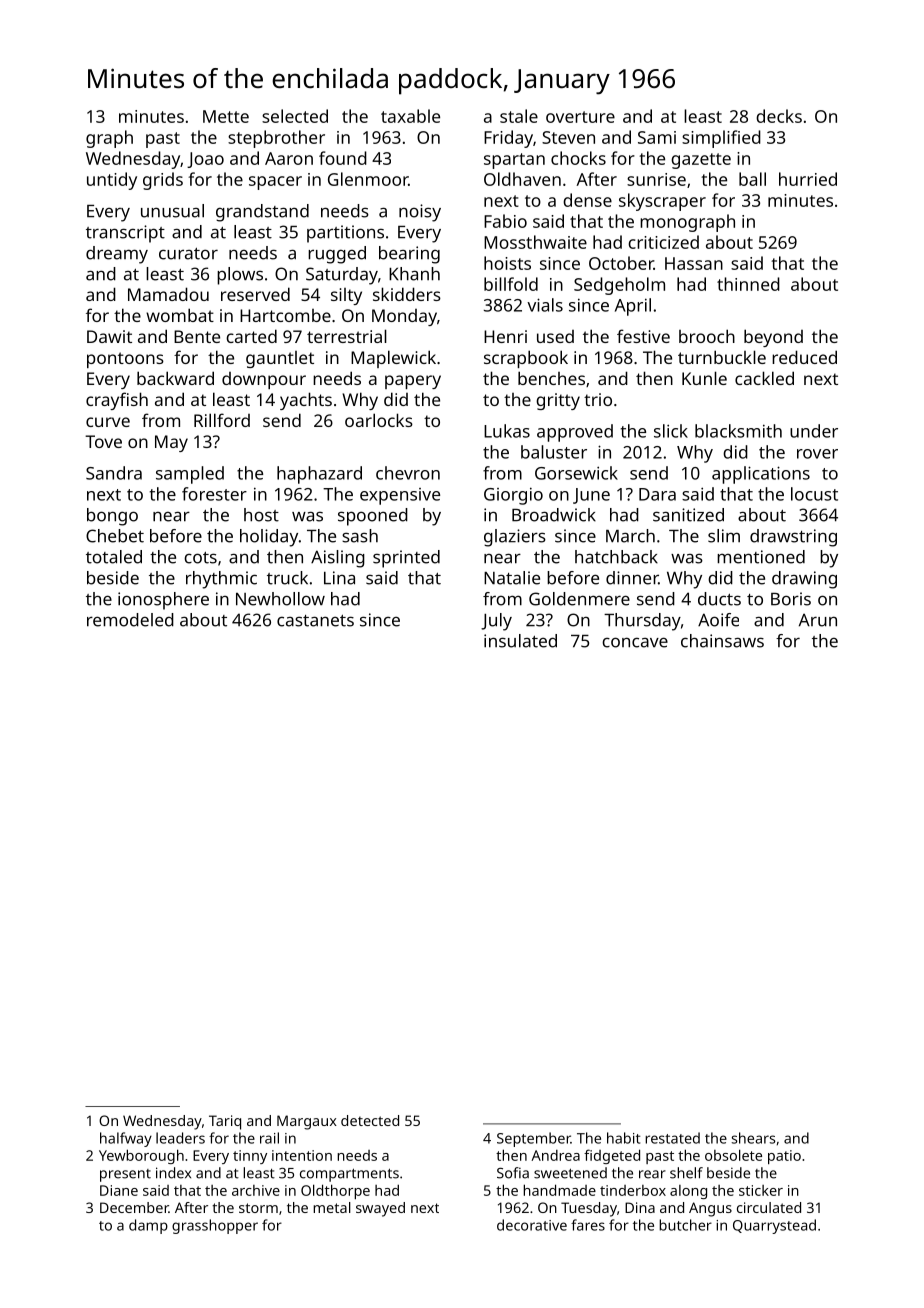 The image size is (924, 1308). I want to click on Newhollow, so click(280, 599).
